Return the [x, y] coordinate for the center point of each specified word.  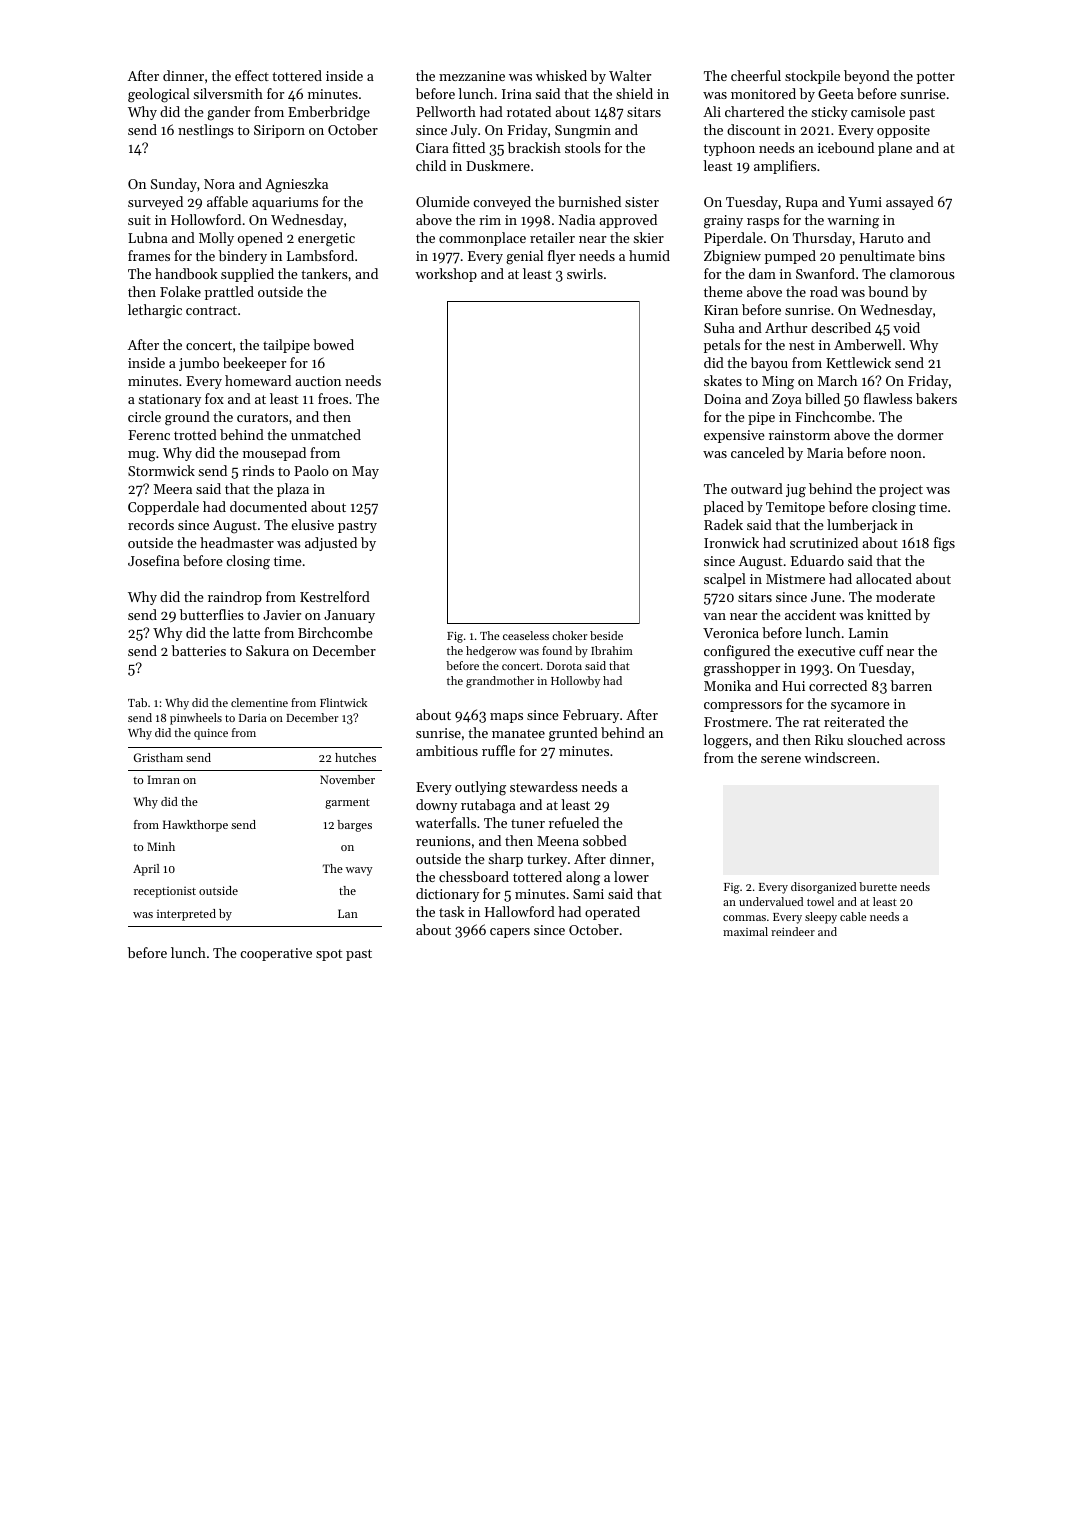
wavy [359, 871]
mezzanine [472, 76]
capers [510, 933]
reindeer [793, 931]
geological [159, 95]
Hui [793, 686]
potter [936, 78]
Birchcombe [335, 632]
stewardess [544, 786]
